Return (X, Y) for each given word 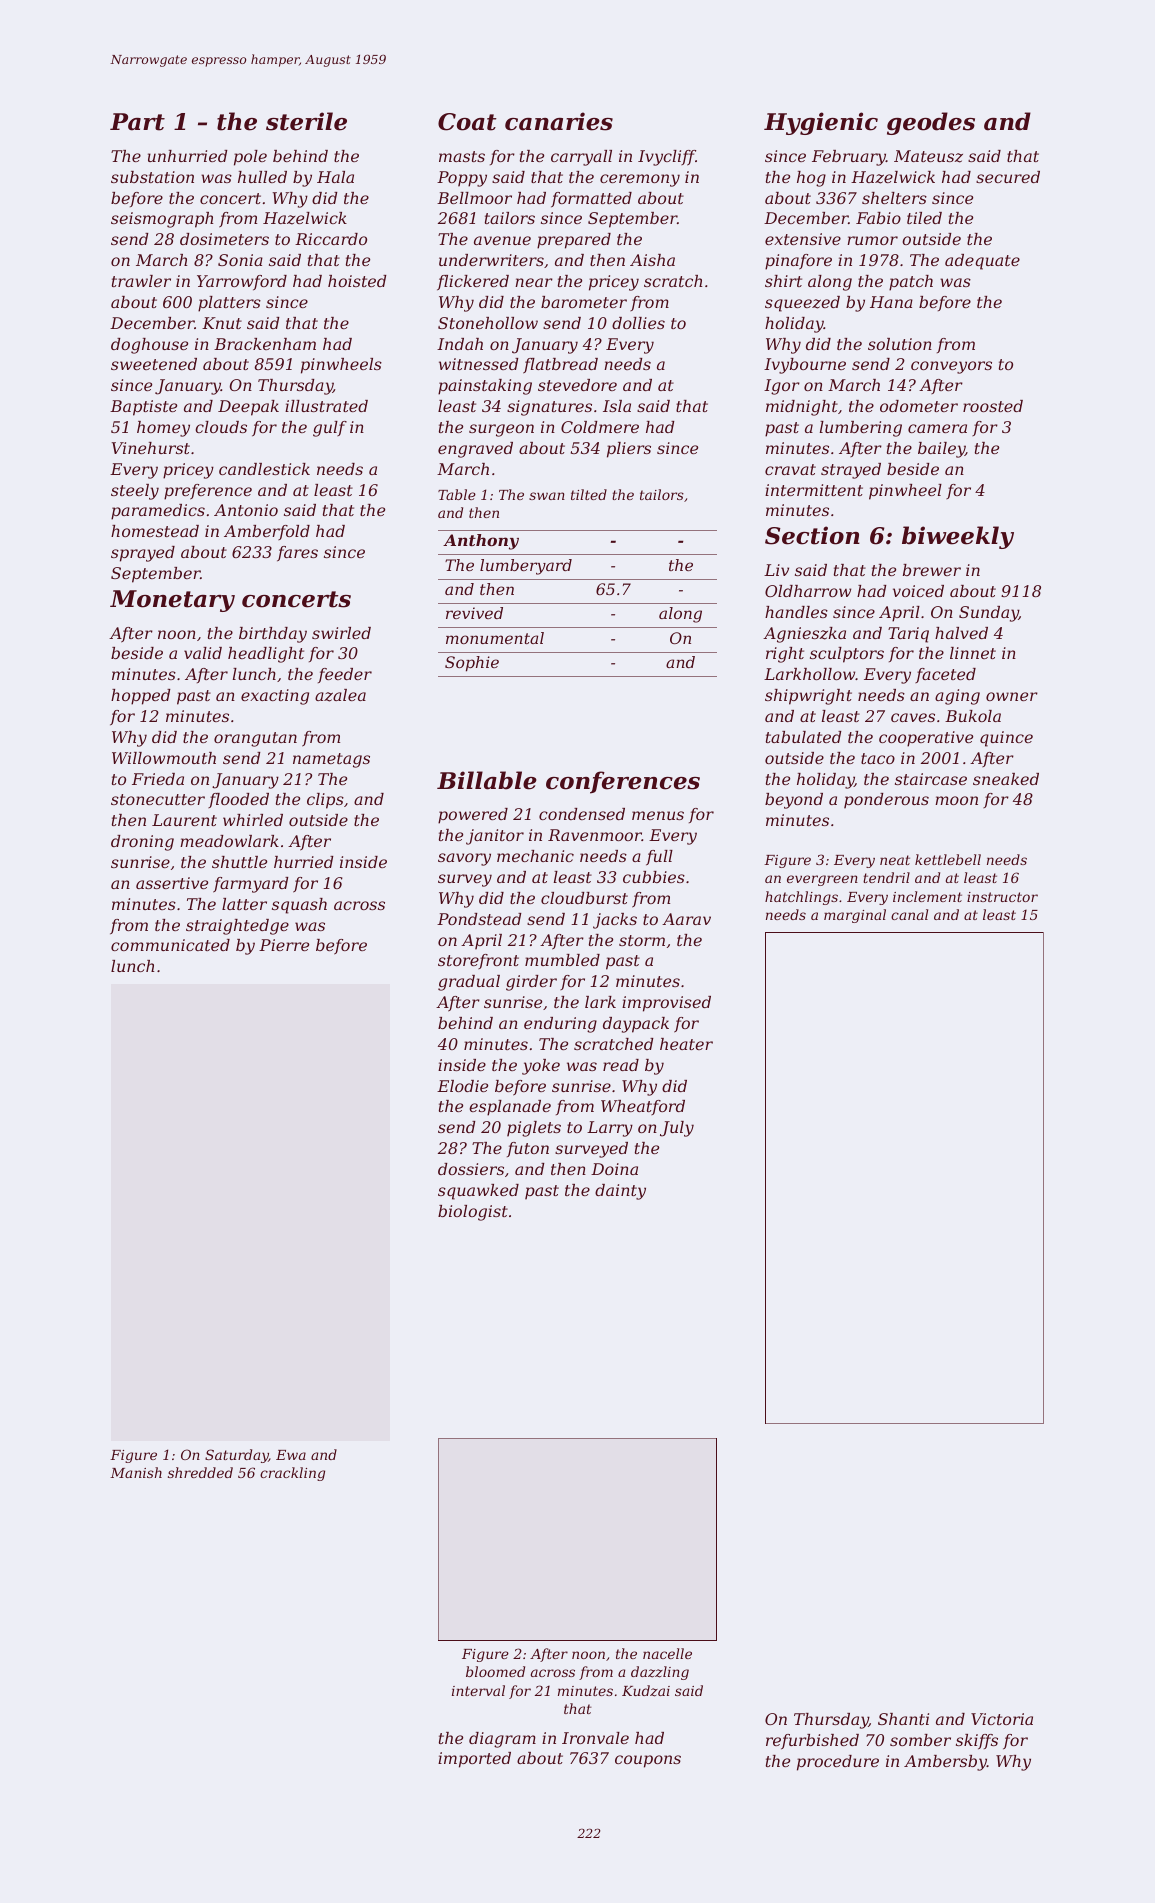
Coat (467, 122)
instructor (1002, 897)
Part (137, 122)
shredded (200, 1472)
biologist (473, 1213)
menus (658, 815)
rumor (872, 240)
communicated (170, 945)
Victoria (1002, 1719)
